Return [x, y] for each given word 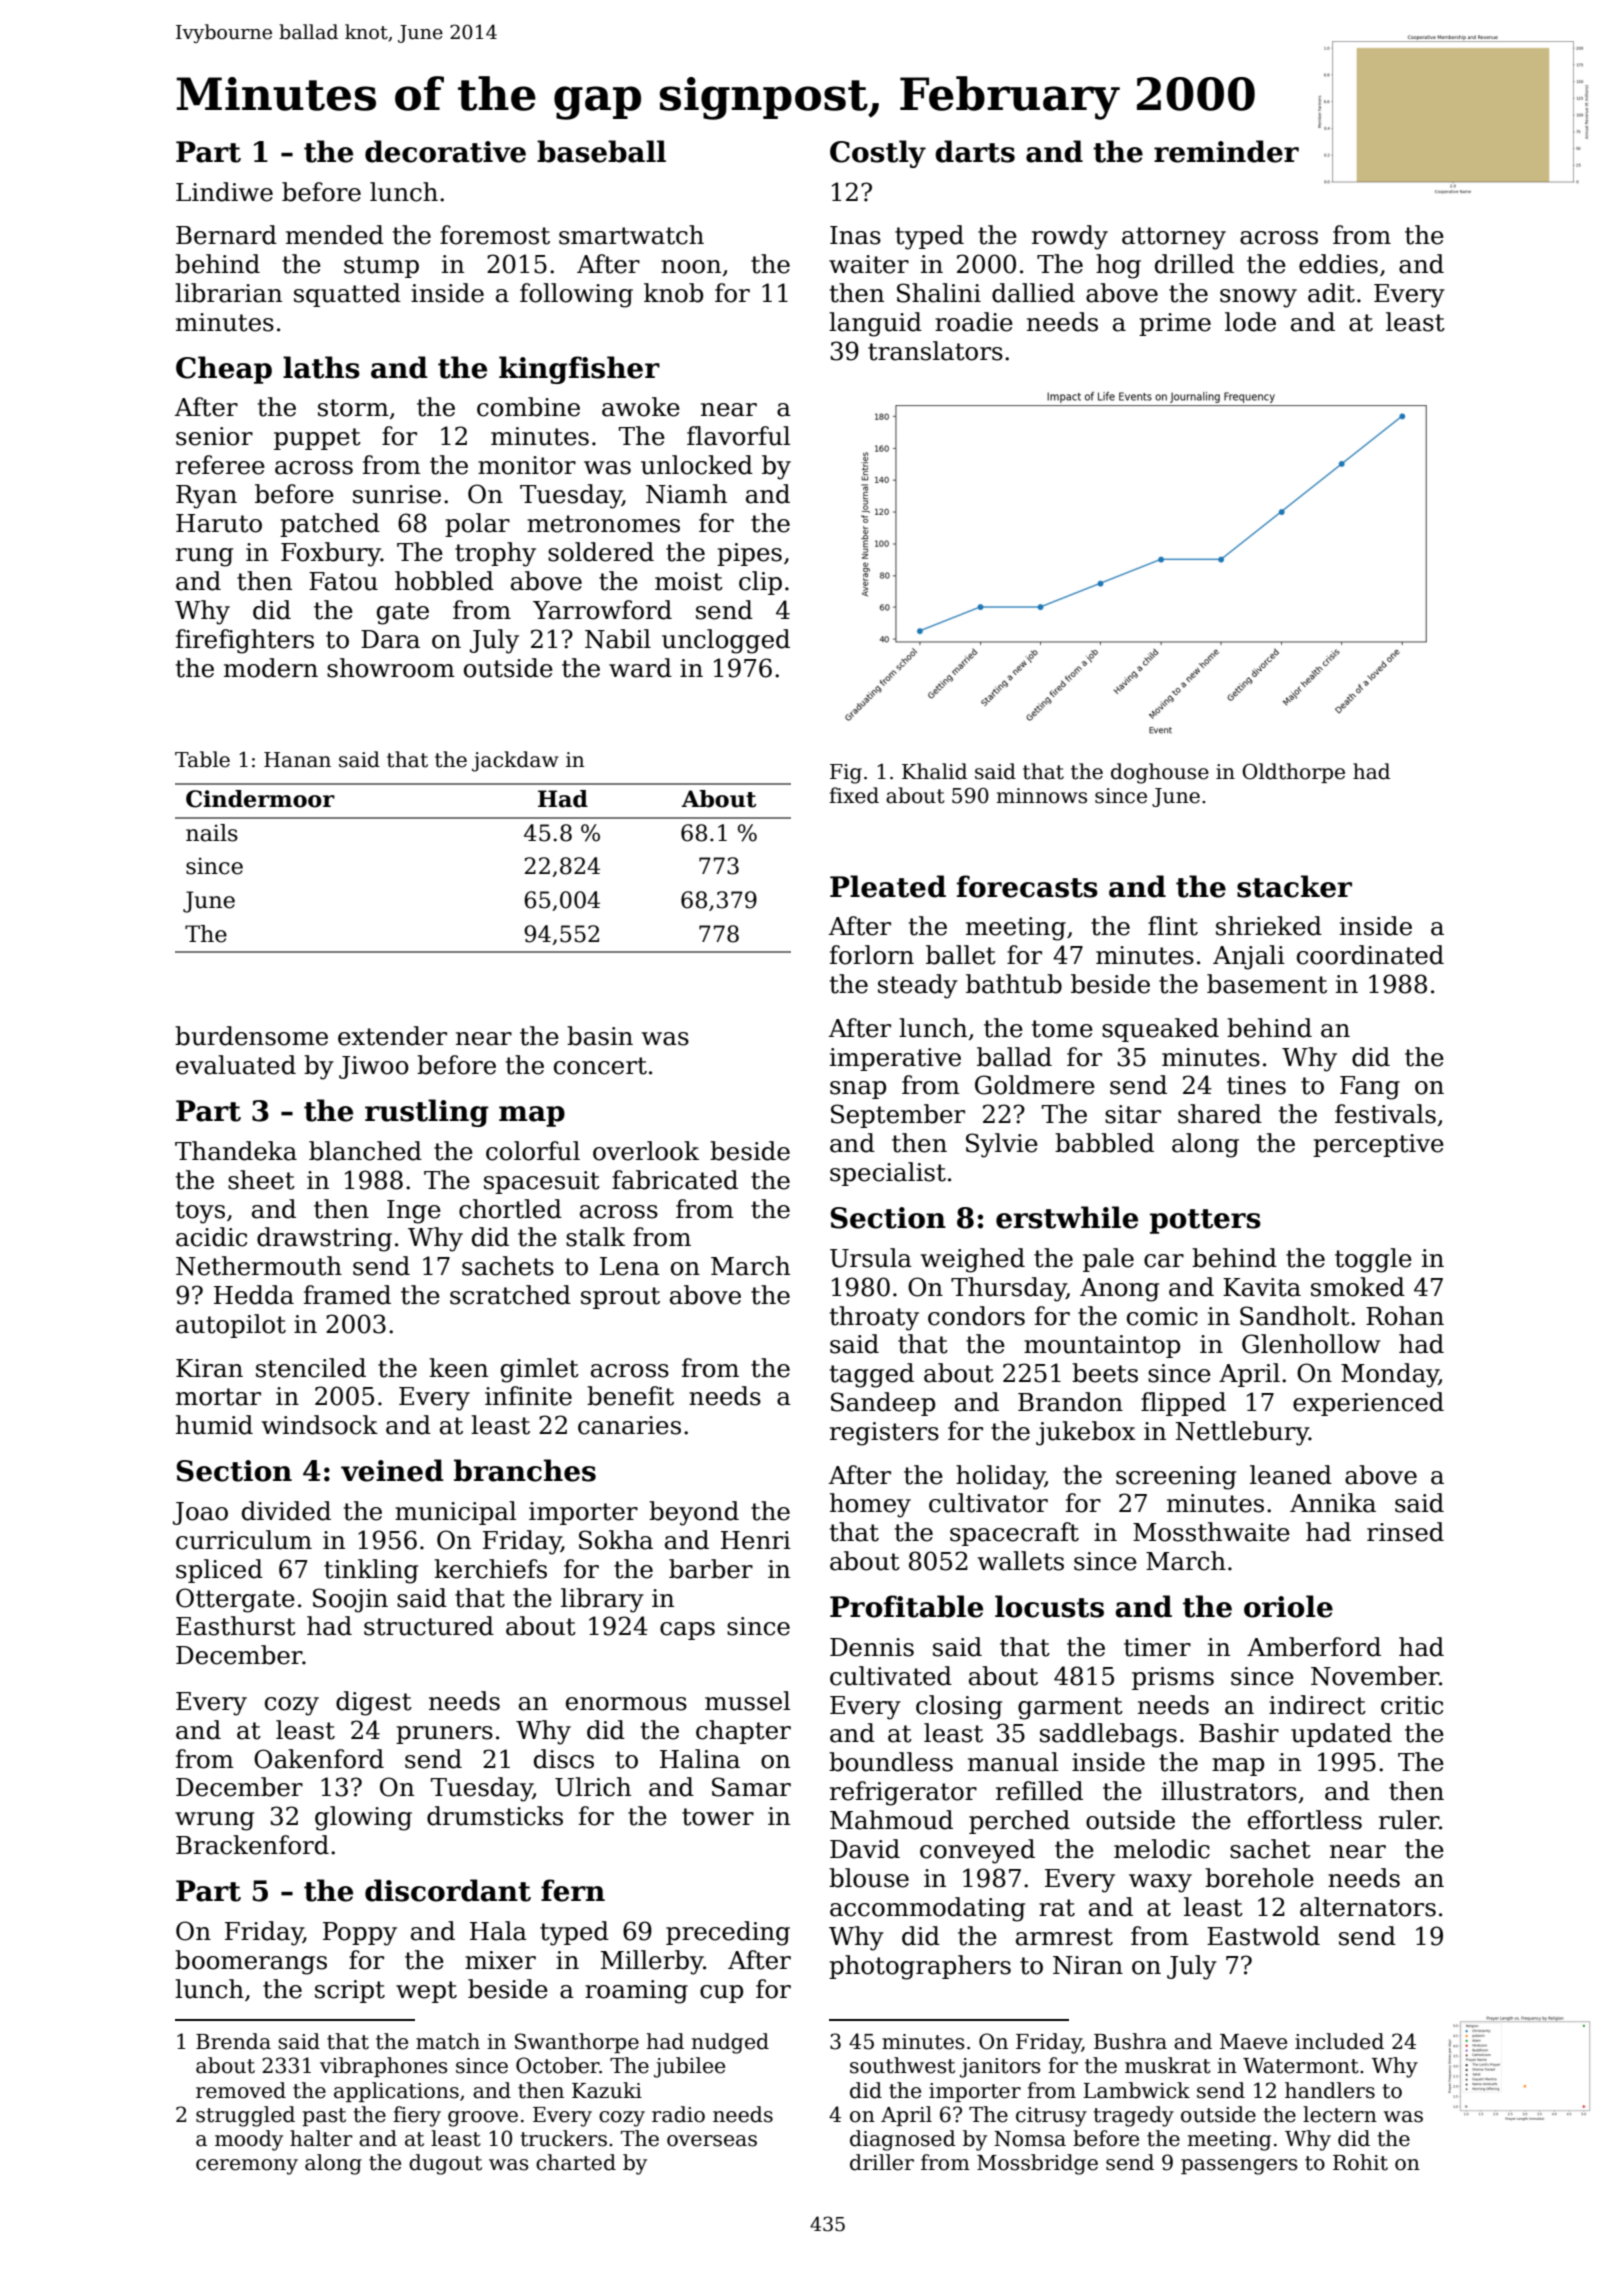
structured [429, 1626]
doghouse [1160, 773]
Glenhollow [1311, 1344]
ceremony [247, 2167]
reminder [1226, 151]
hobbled [444, 581]
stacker [1294, 886]
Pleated [888, 886]
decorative [445, 151]
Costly [878, 154]
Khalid [934, 771]
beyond [694, 1513]
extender [392, 1036]
